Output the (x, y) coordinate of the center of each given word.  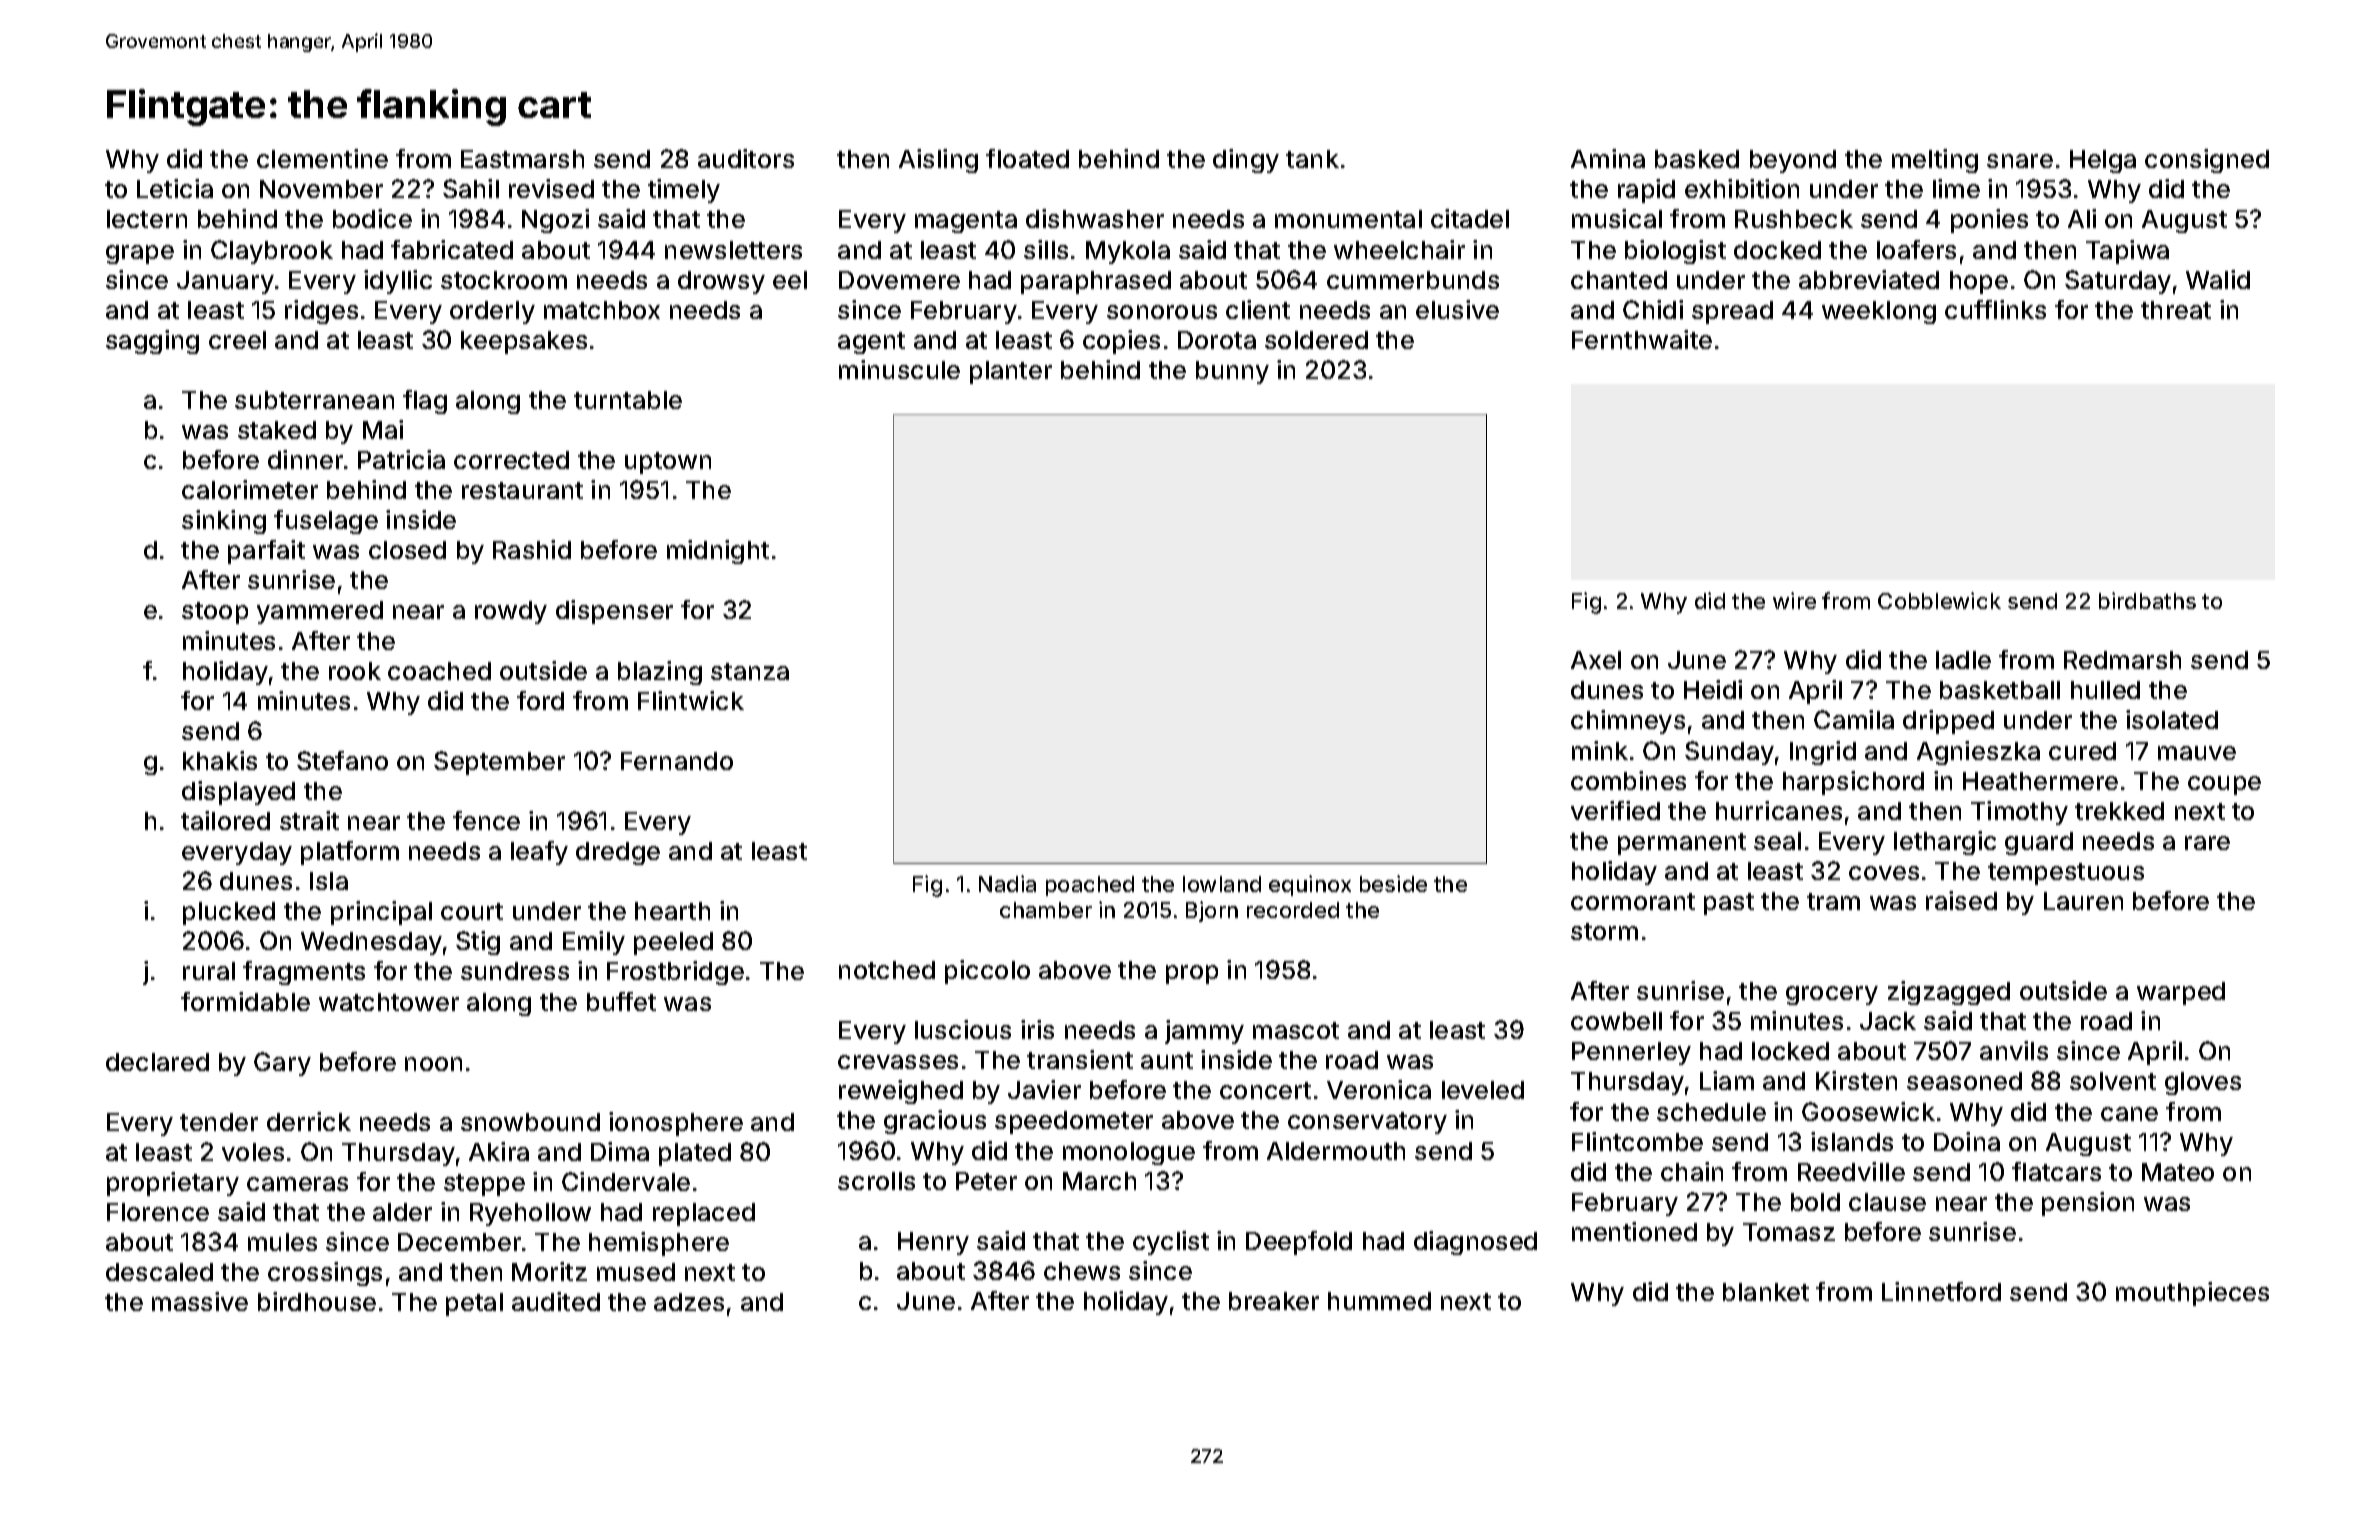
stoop (215, 613)
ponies (1989, 221)
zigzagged (1949, 993)
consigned (2207, 161)
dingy (1246, 161)
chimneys (1628, 722)
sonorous (1162, 312)
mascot (1296, 1030)
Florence (158, 1212)
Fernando (677, 761)
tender (219, 1122)
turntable (628, 400)
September (499, 763)
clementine (322, 158)
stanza (750, 671)
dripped (1948, 722)
